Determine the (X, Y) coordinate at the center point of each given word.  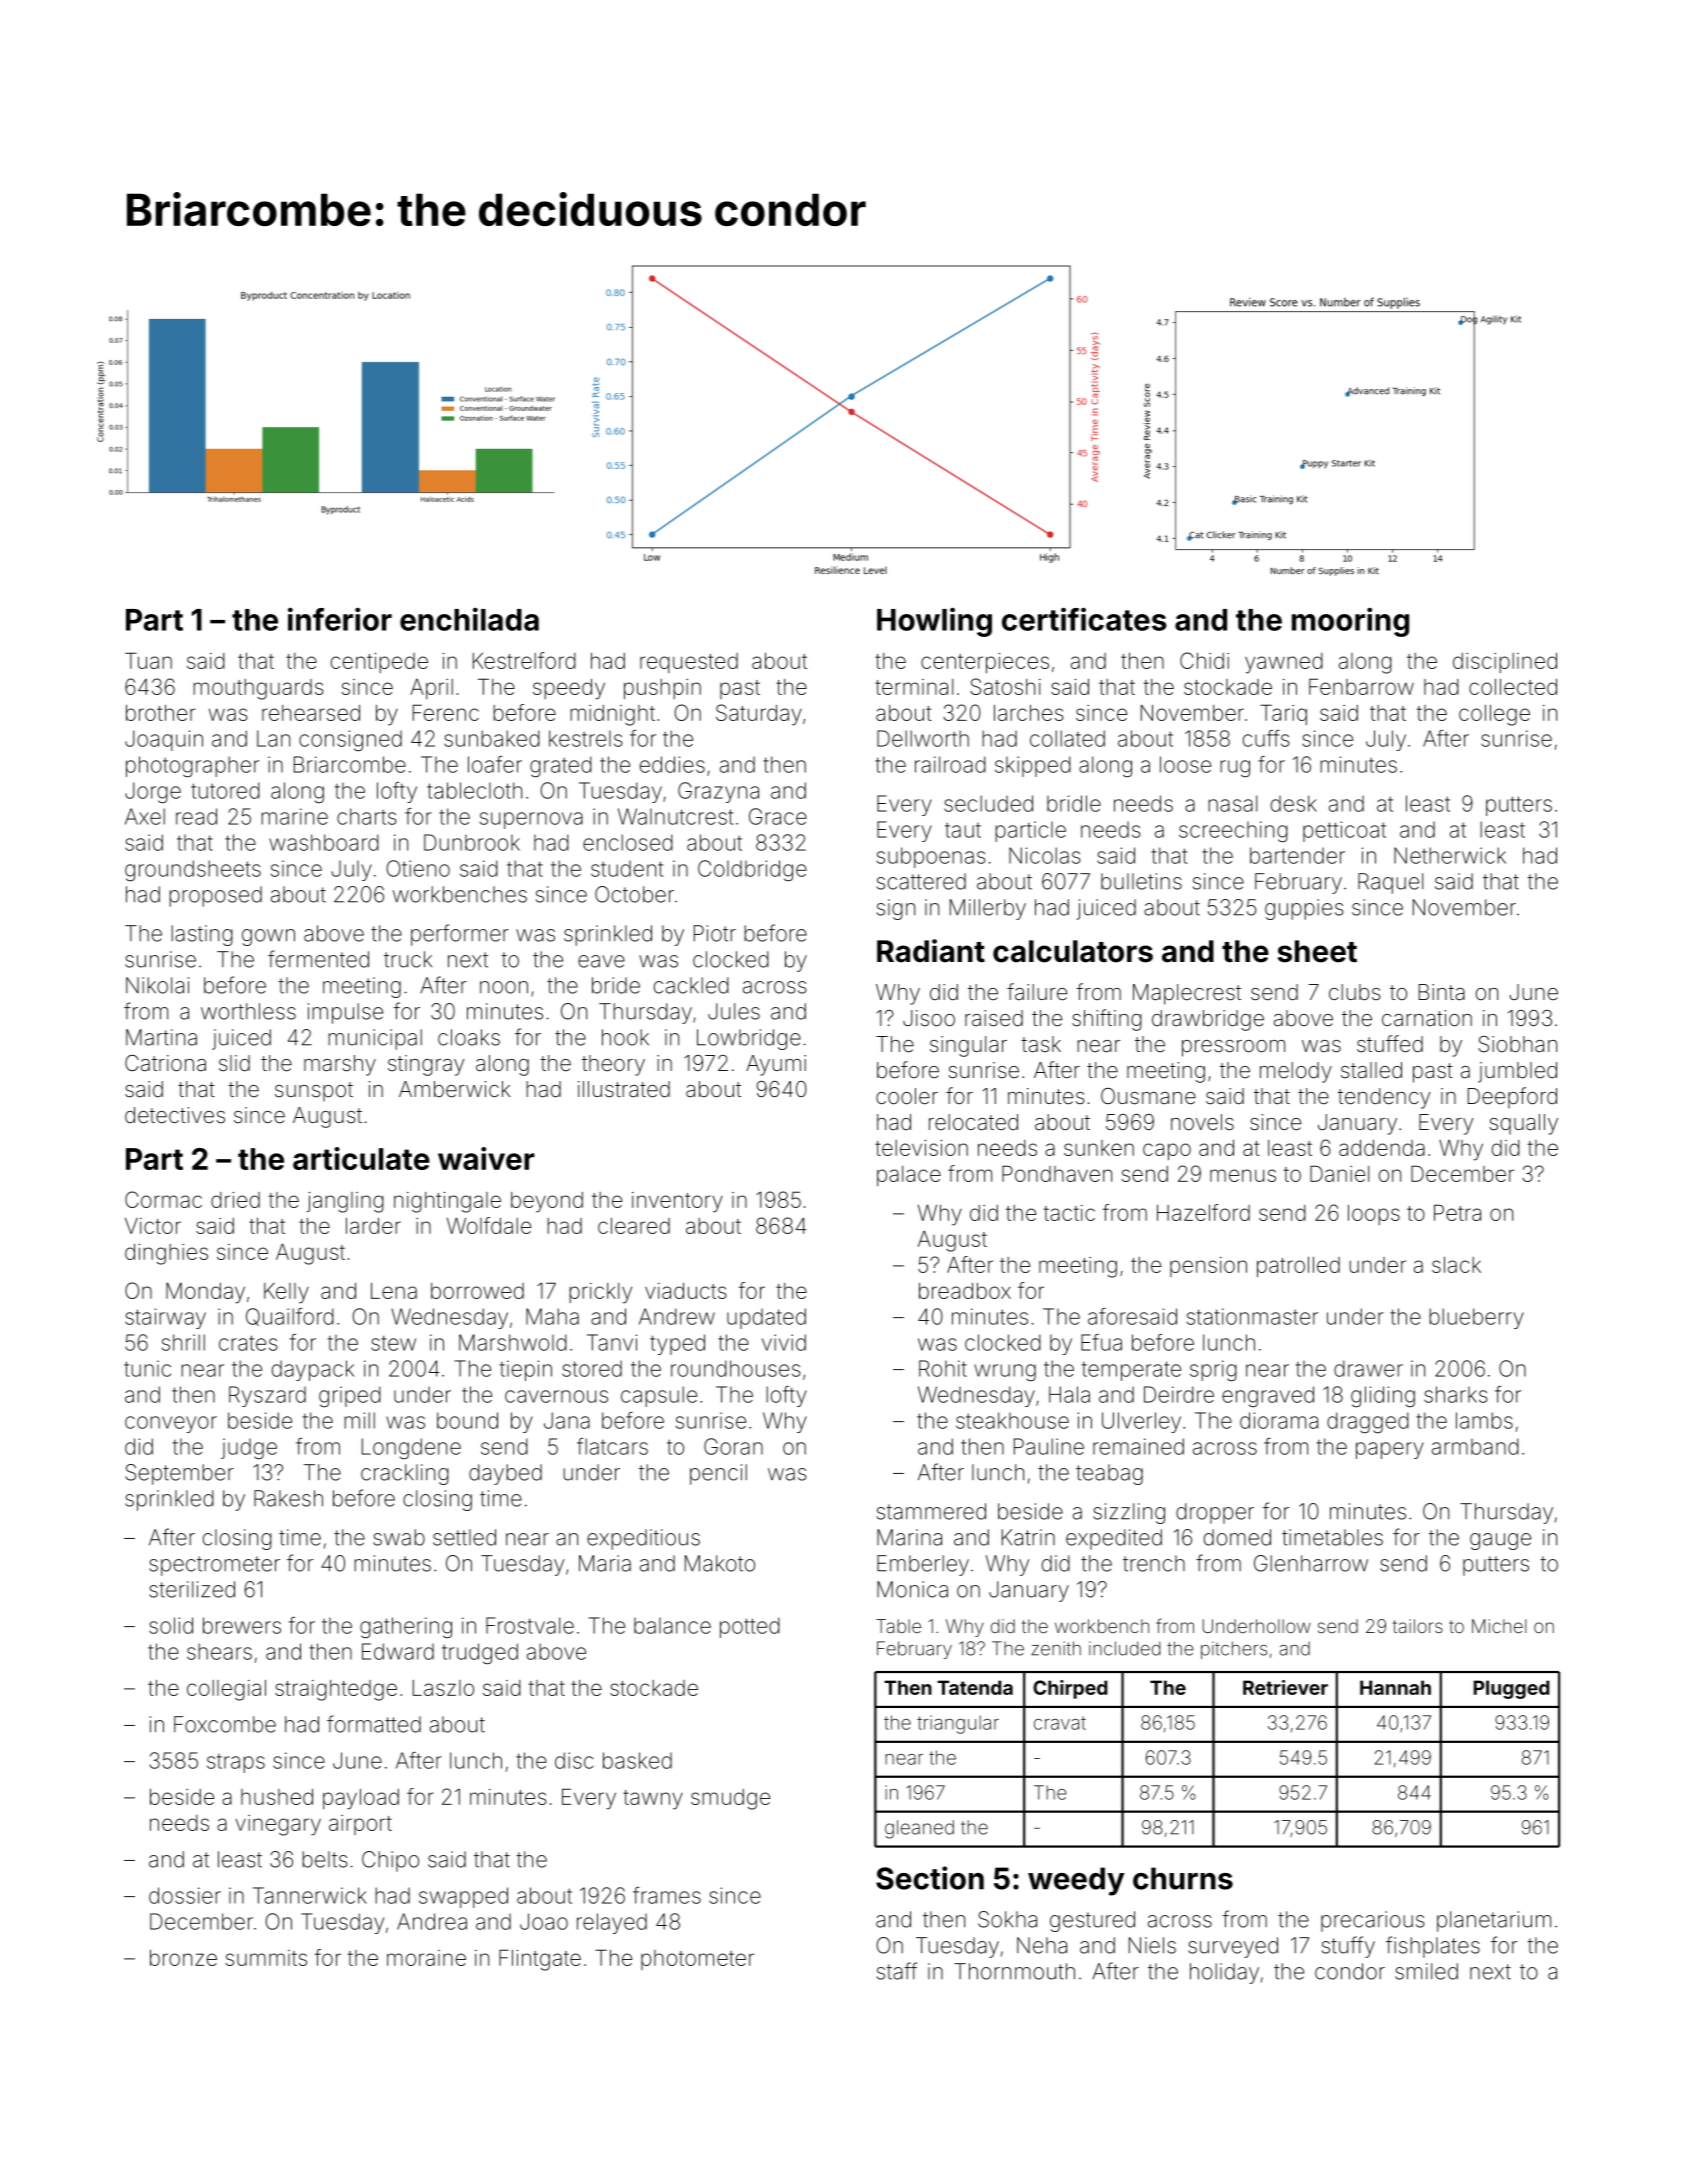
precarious (1372, 1921)
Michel (1499, 1626)
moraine (426, 1958)
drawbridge (1208, 1020)
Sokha (1007, 1919)
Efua (1101, 1342)
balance (672, 1625)
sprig (1213, 1370)
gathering (406, 1627)
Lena (394, 1291)
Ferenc (446, 712)
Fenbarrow (1361, 686)
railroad (950, 764)
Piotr (715, 933)
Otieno (418, 868)
